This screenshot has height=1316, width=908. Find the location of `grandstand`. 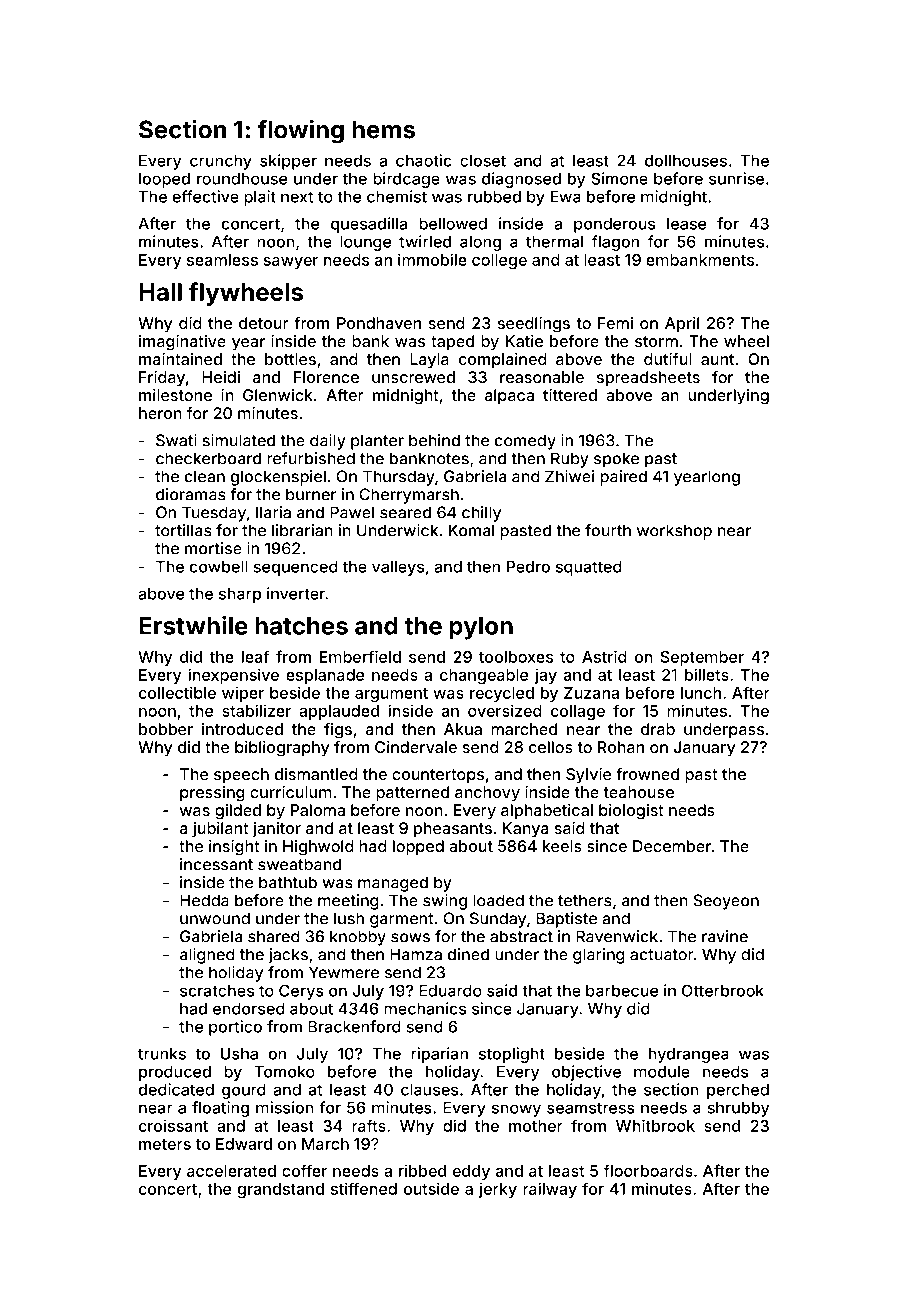

grandstand is located at coordinates (281, 1190).
